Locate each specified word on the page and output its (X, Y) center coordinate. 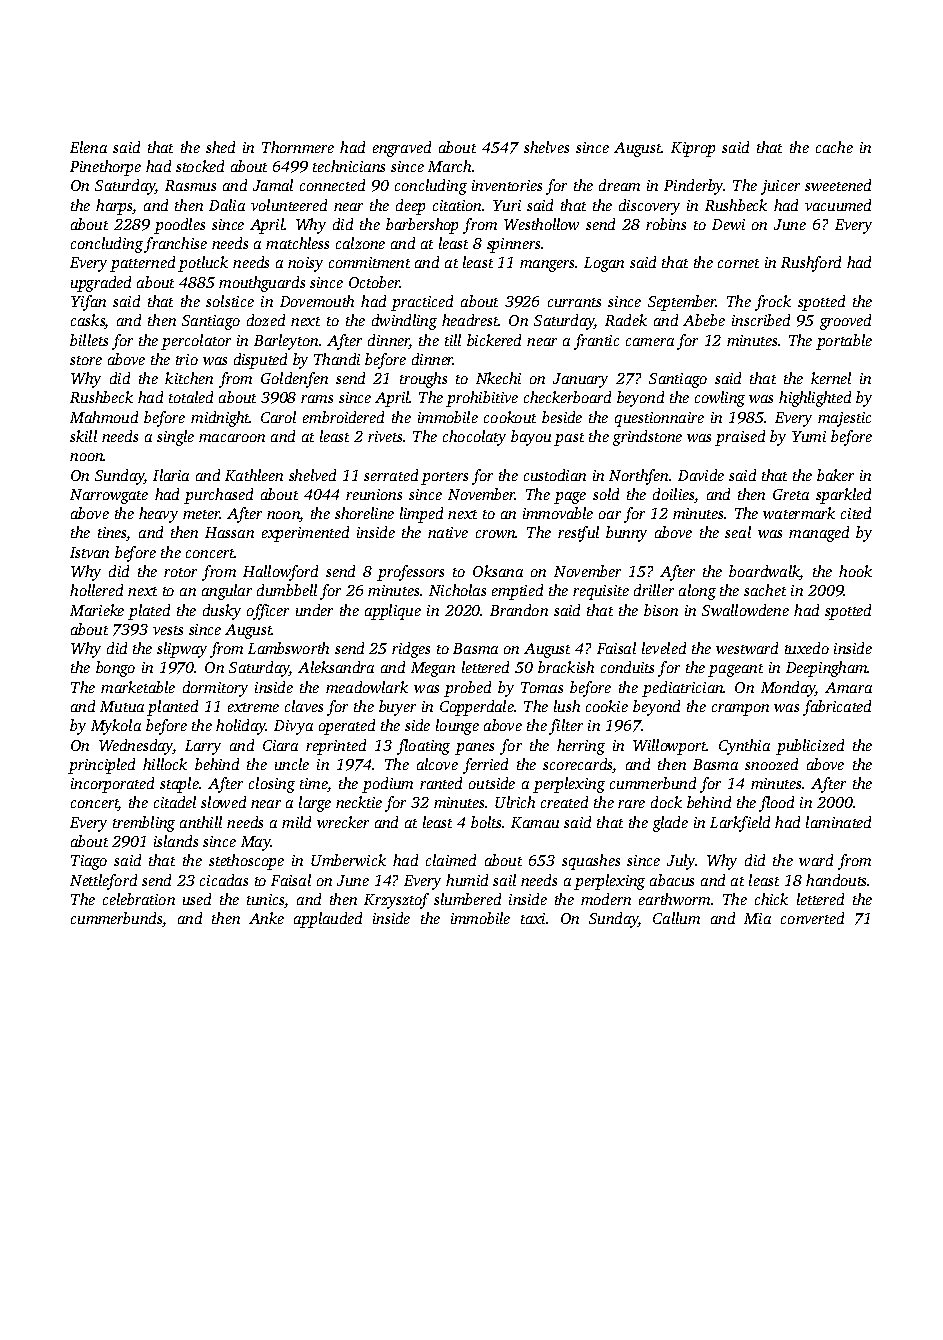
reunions (374, 494)
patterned (142, 264)
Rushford (811, 264)
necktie (359, 802)
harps (114, 207)
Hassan (229, 532)
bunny (626, 534)
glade (670, 824)
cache (834, 147)
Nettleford (103, 882)
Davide (701, 475)
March (450, 166)
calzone (360, 243)
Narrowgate (109, 496)
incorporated (112, 785)
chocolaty (474, 438)
